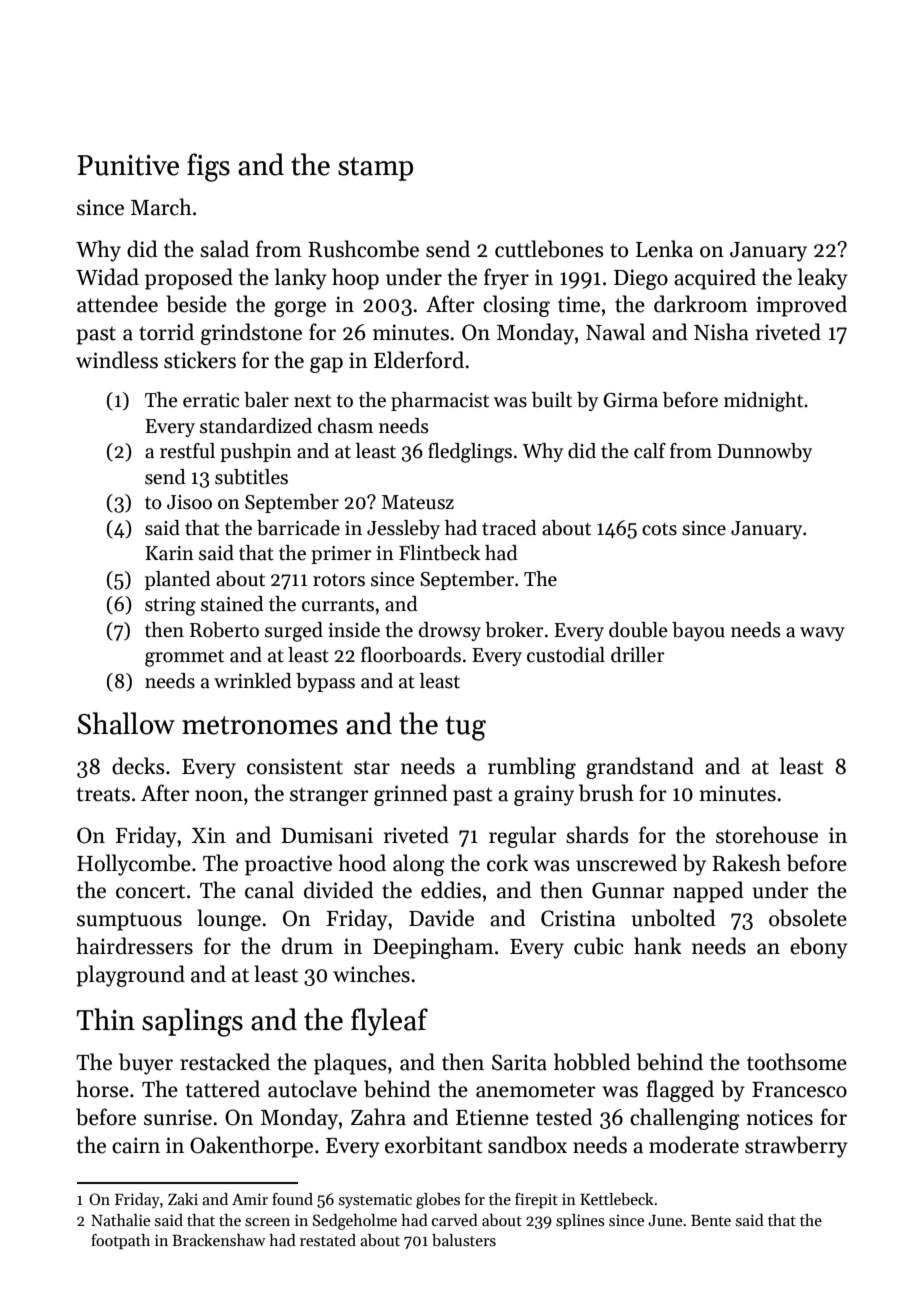  What do you see at coordinates (701, 304) in the document?
I see `darkroom` at bounding box center [701, 304].
